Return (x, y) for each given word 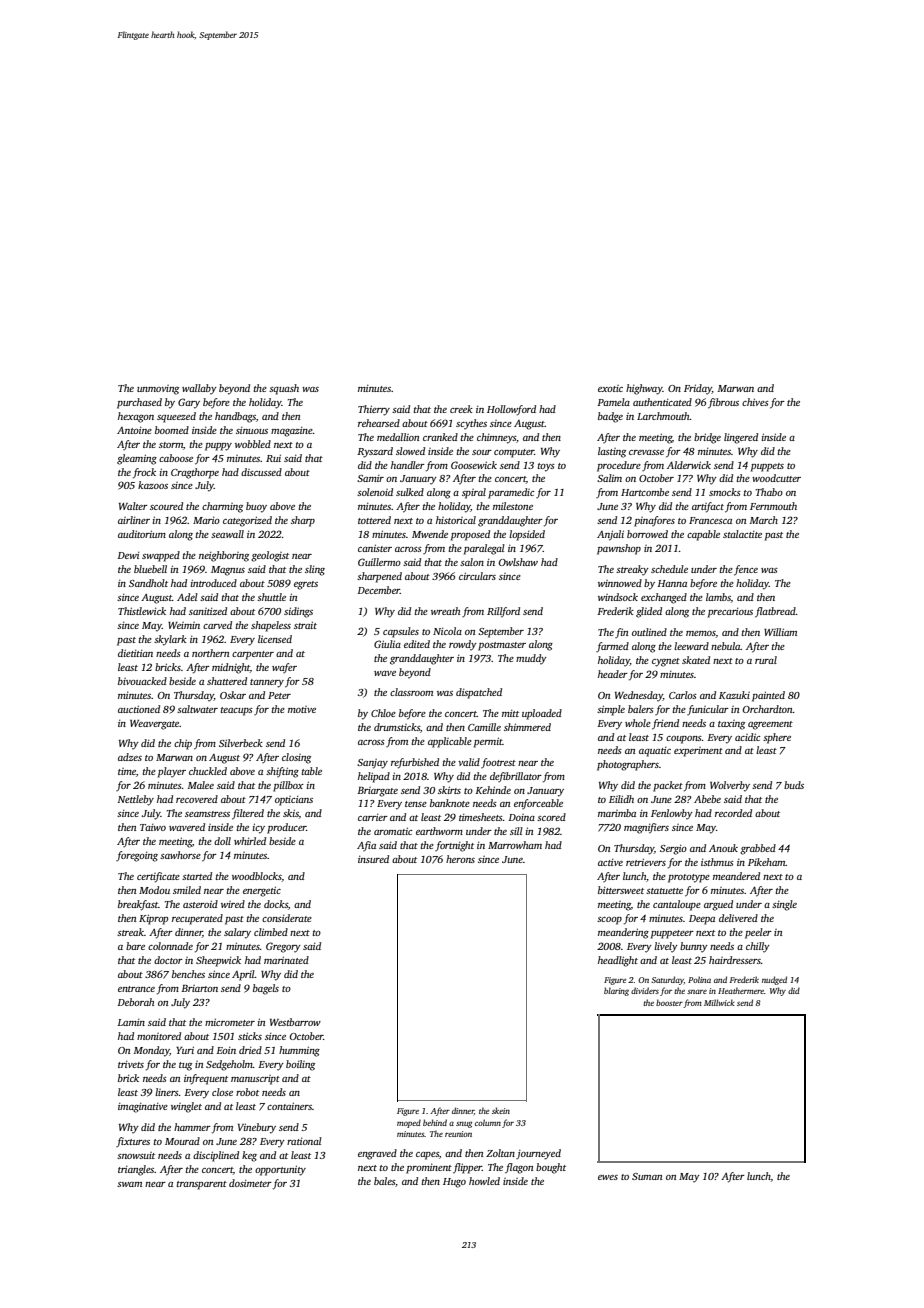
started (197, 876)
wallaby (199, 389)
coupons (684, 740)
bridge (707, 438)
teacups (237, 711)
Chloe (383, 713)
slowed (410, 451)
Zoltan (500, 1153)
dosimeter (250, 1183)
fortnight (454, 846)
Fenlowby (672, 814)
